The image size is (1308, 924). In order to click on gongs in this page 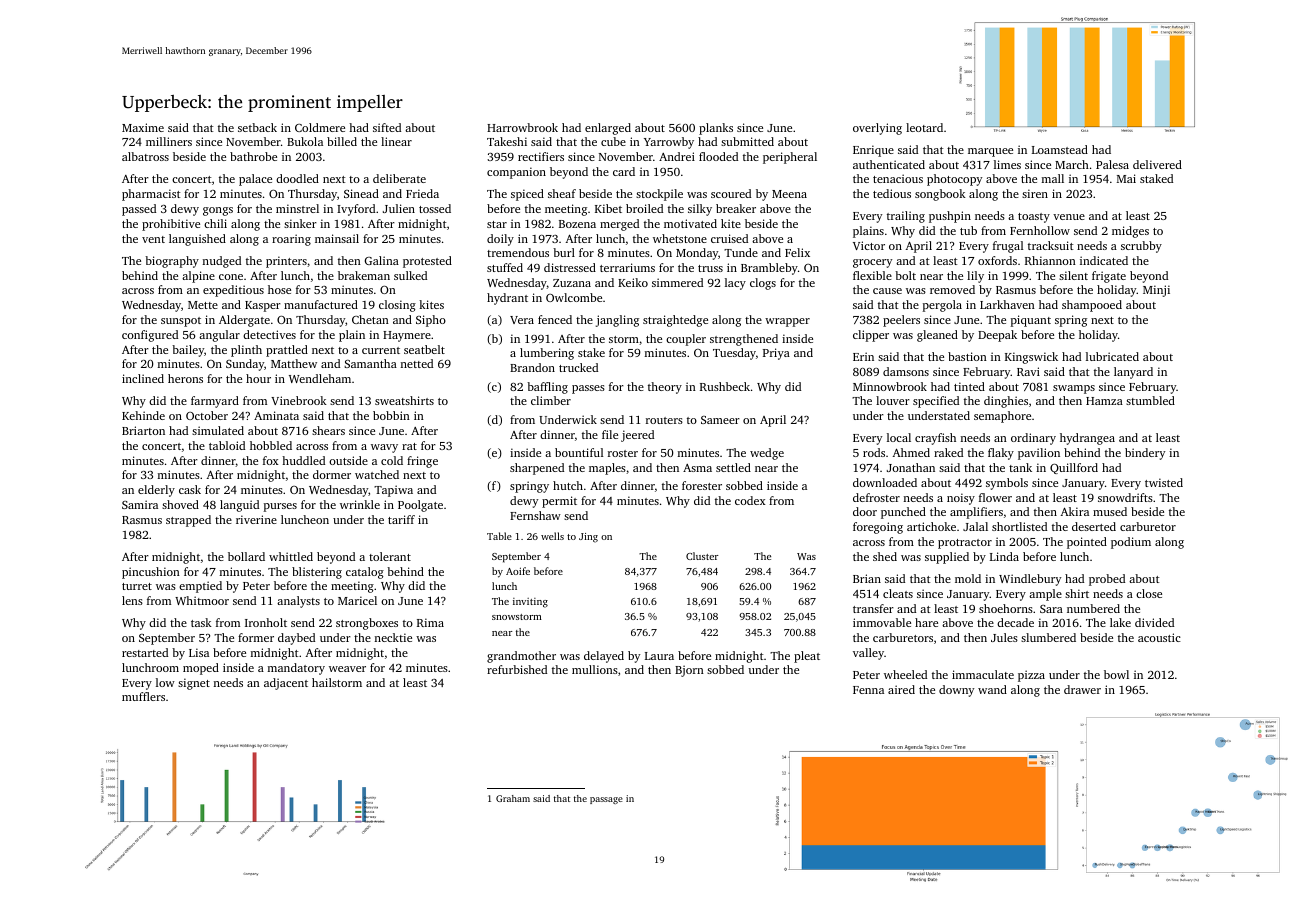, I will do `click(218, 211)`.
